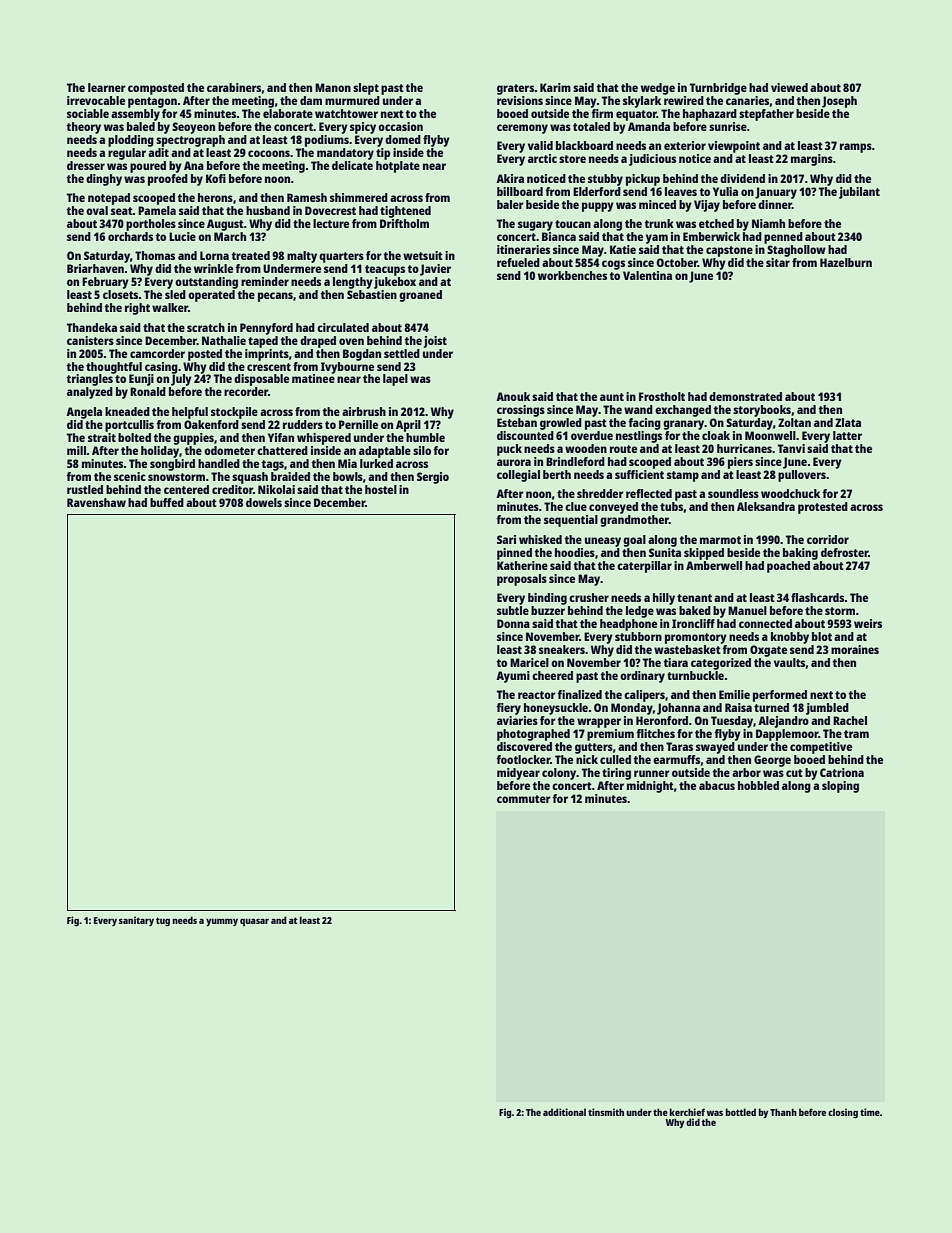 The height and width of the document is (1233, 952). What do you see at coordinates (613, 265) in the document?
I see `cogs` at bounding box center [613, 265].
